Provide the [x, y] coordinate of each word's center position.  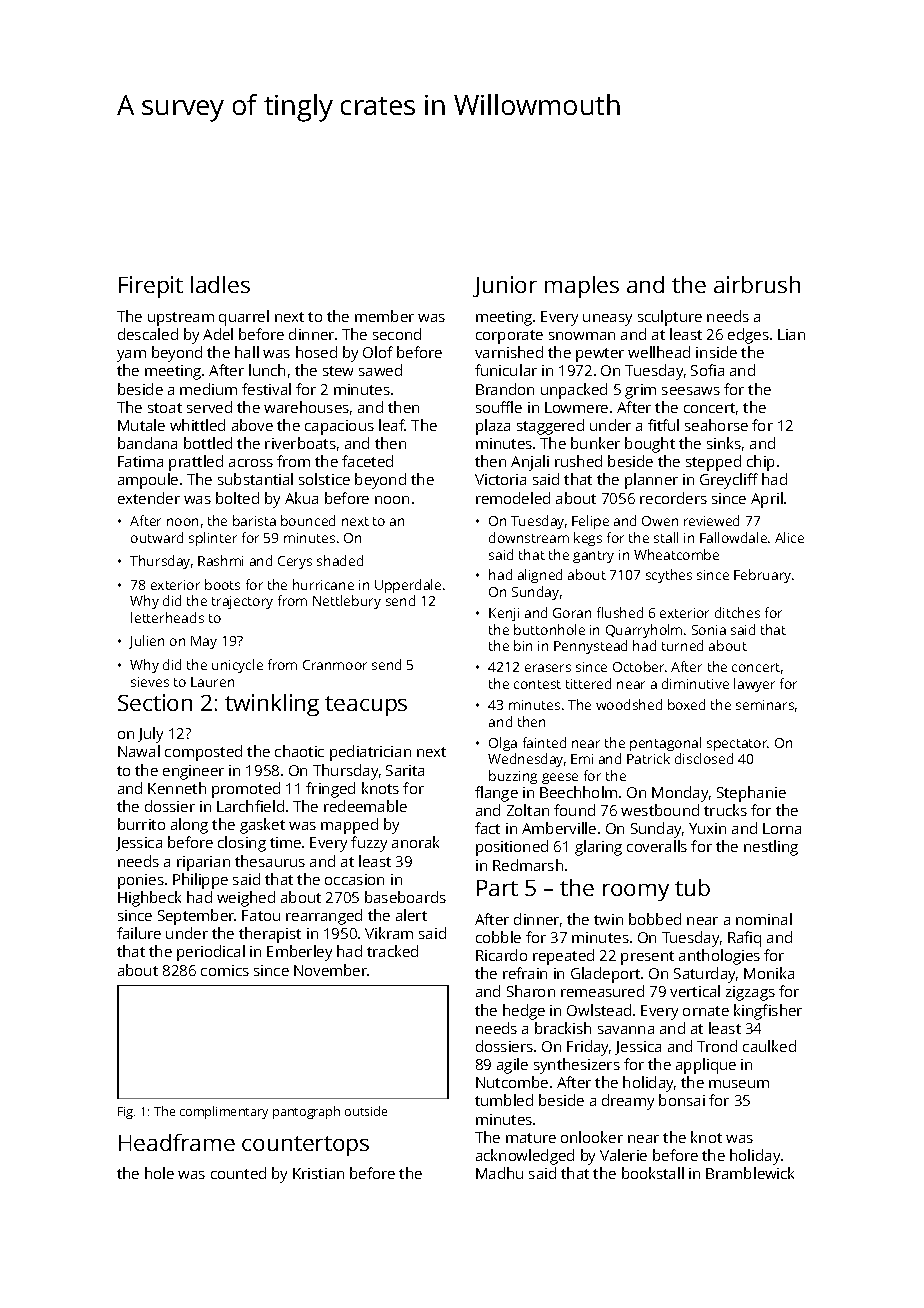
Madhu [499, 1173]
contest [537, 684]
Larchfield [250, 806]
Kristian [318, 1173]
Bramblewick [750, 1173]
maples [582, 287]
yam [131, 356]
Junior [505, 286]
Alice [789, 537]
